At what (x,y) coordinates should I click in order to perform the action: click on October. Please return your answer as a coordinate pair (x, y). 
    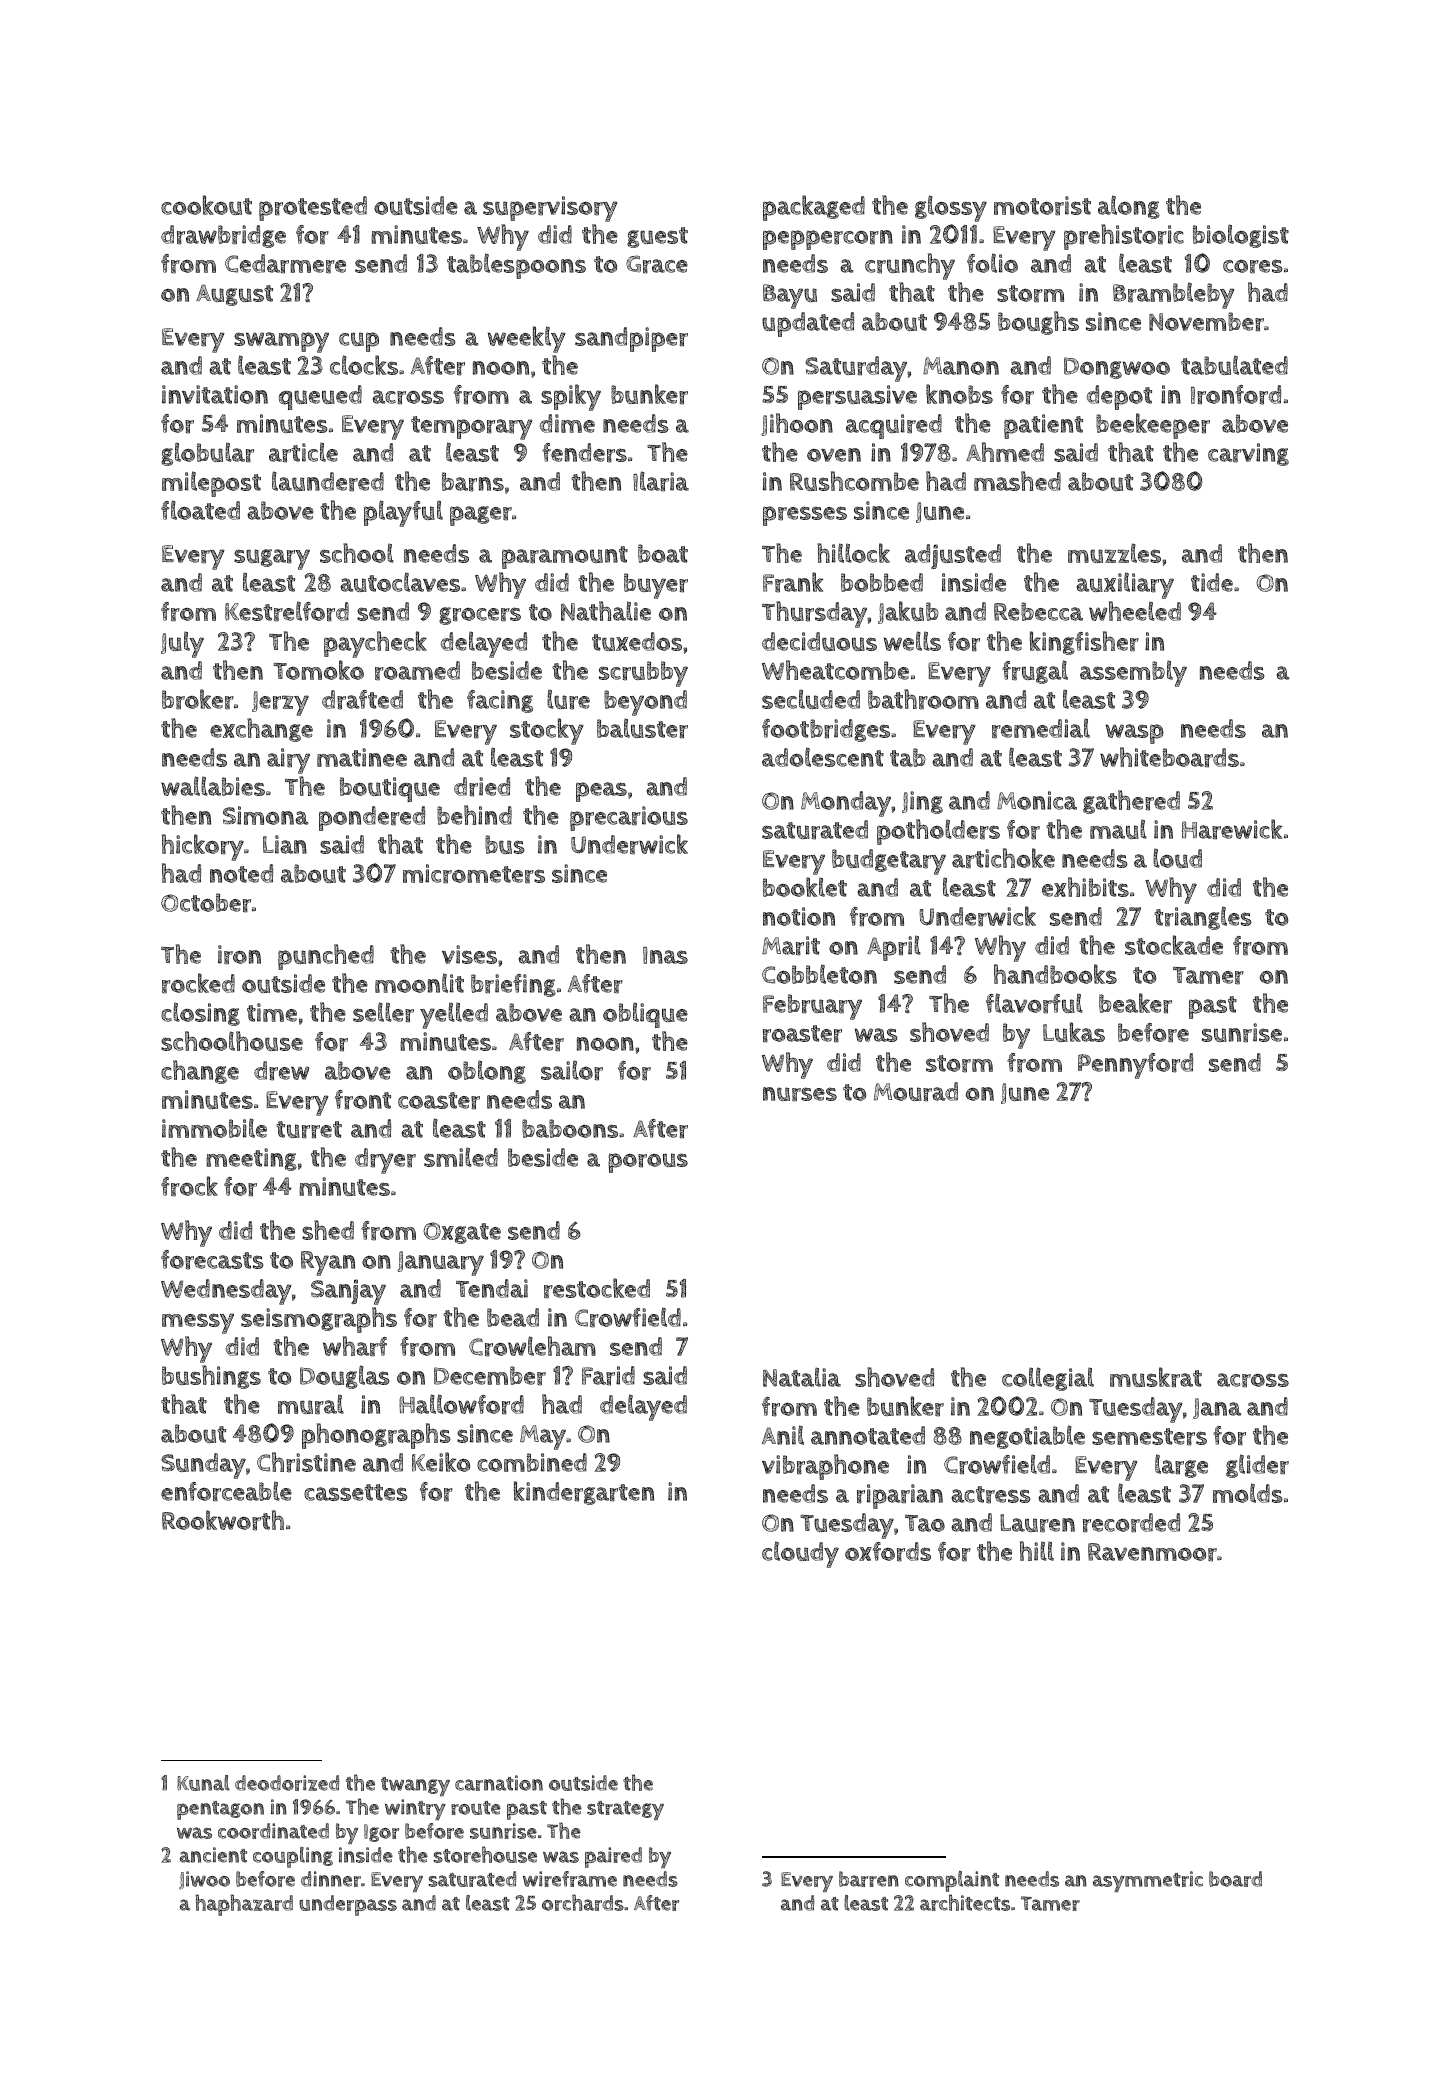
    Looking at the image, I should click on (206, 903).
